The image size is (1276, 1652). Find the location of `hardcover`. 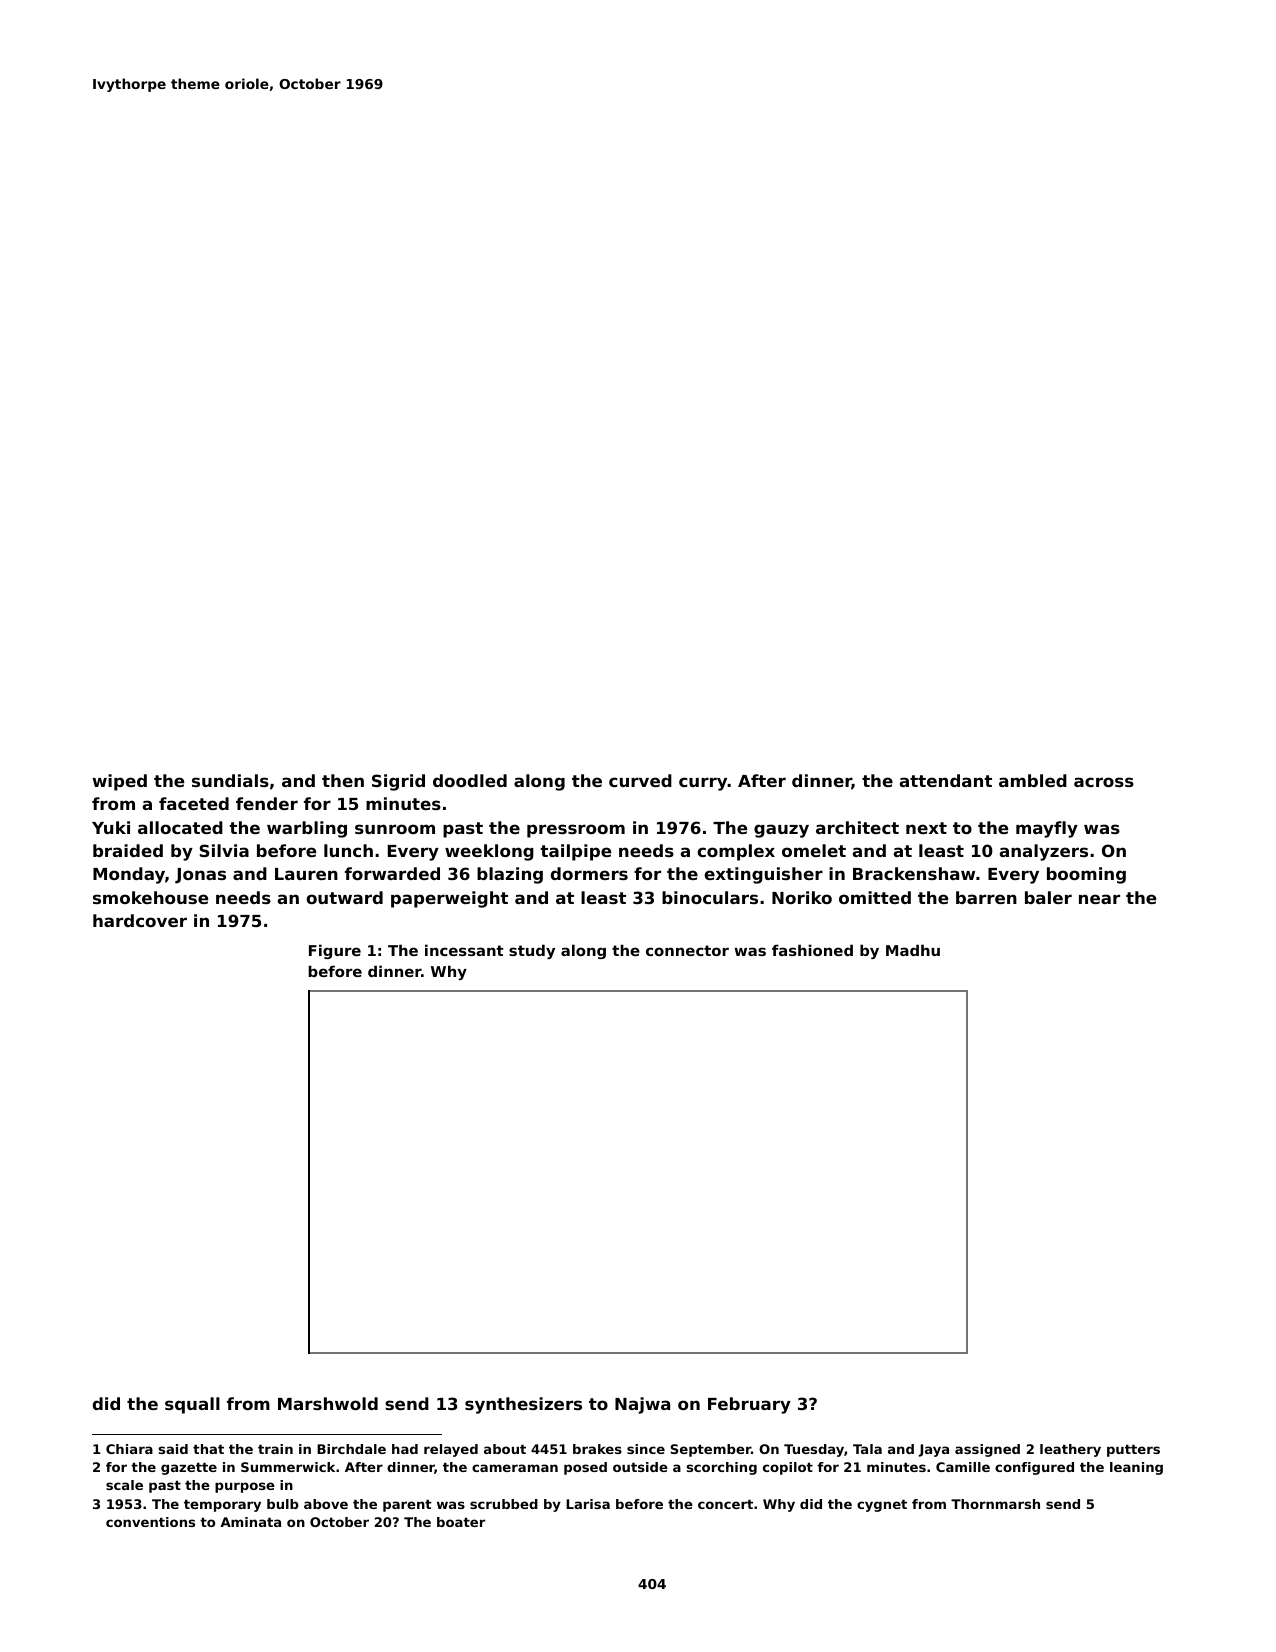

hardcover is located at coordinates (140, 920).
